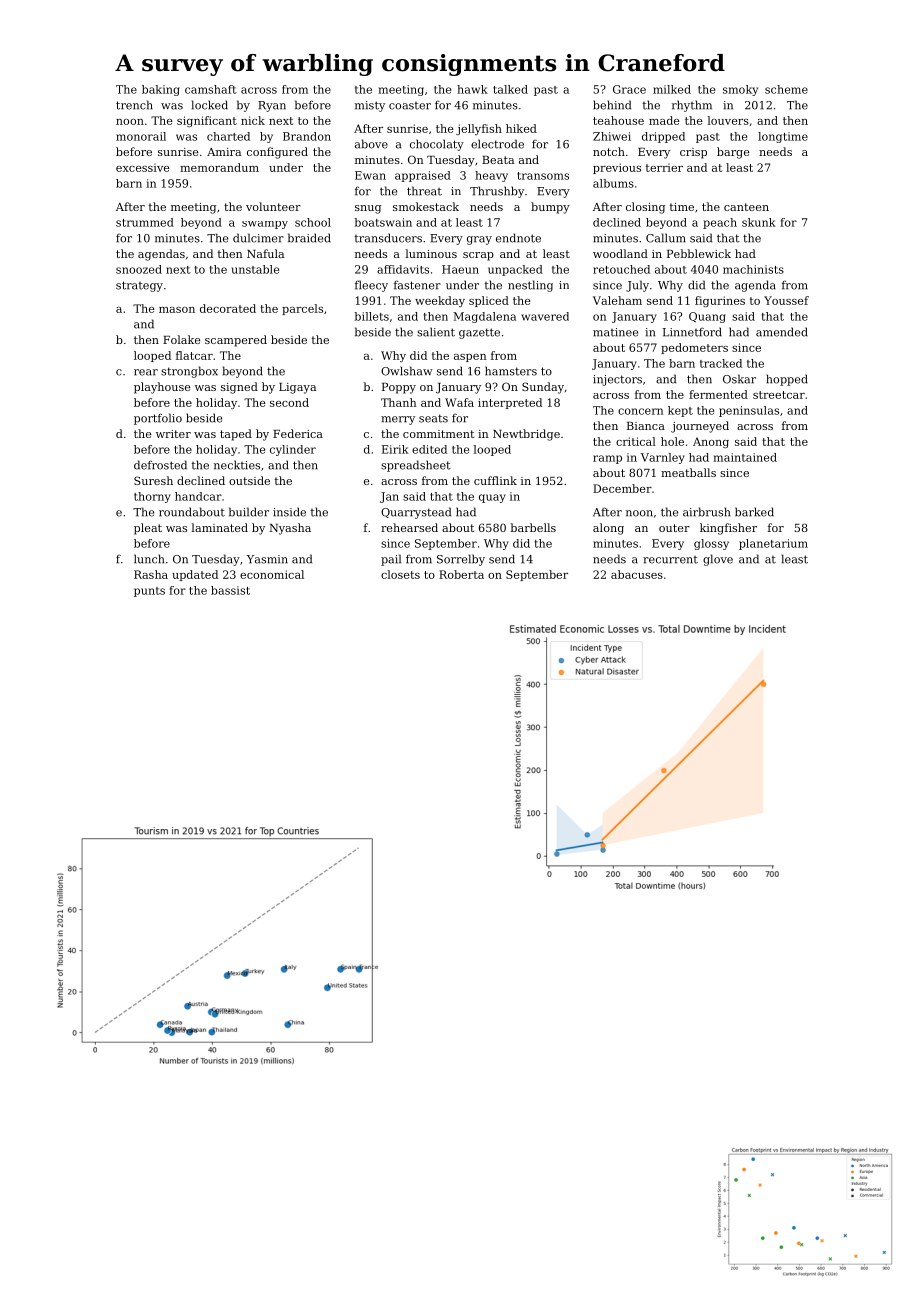  What do you see at coordinates (461, 560) in the screenshot?
I see `Sorrelby` at bounding box center [461, 560].
